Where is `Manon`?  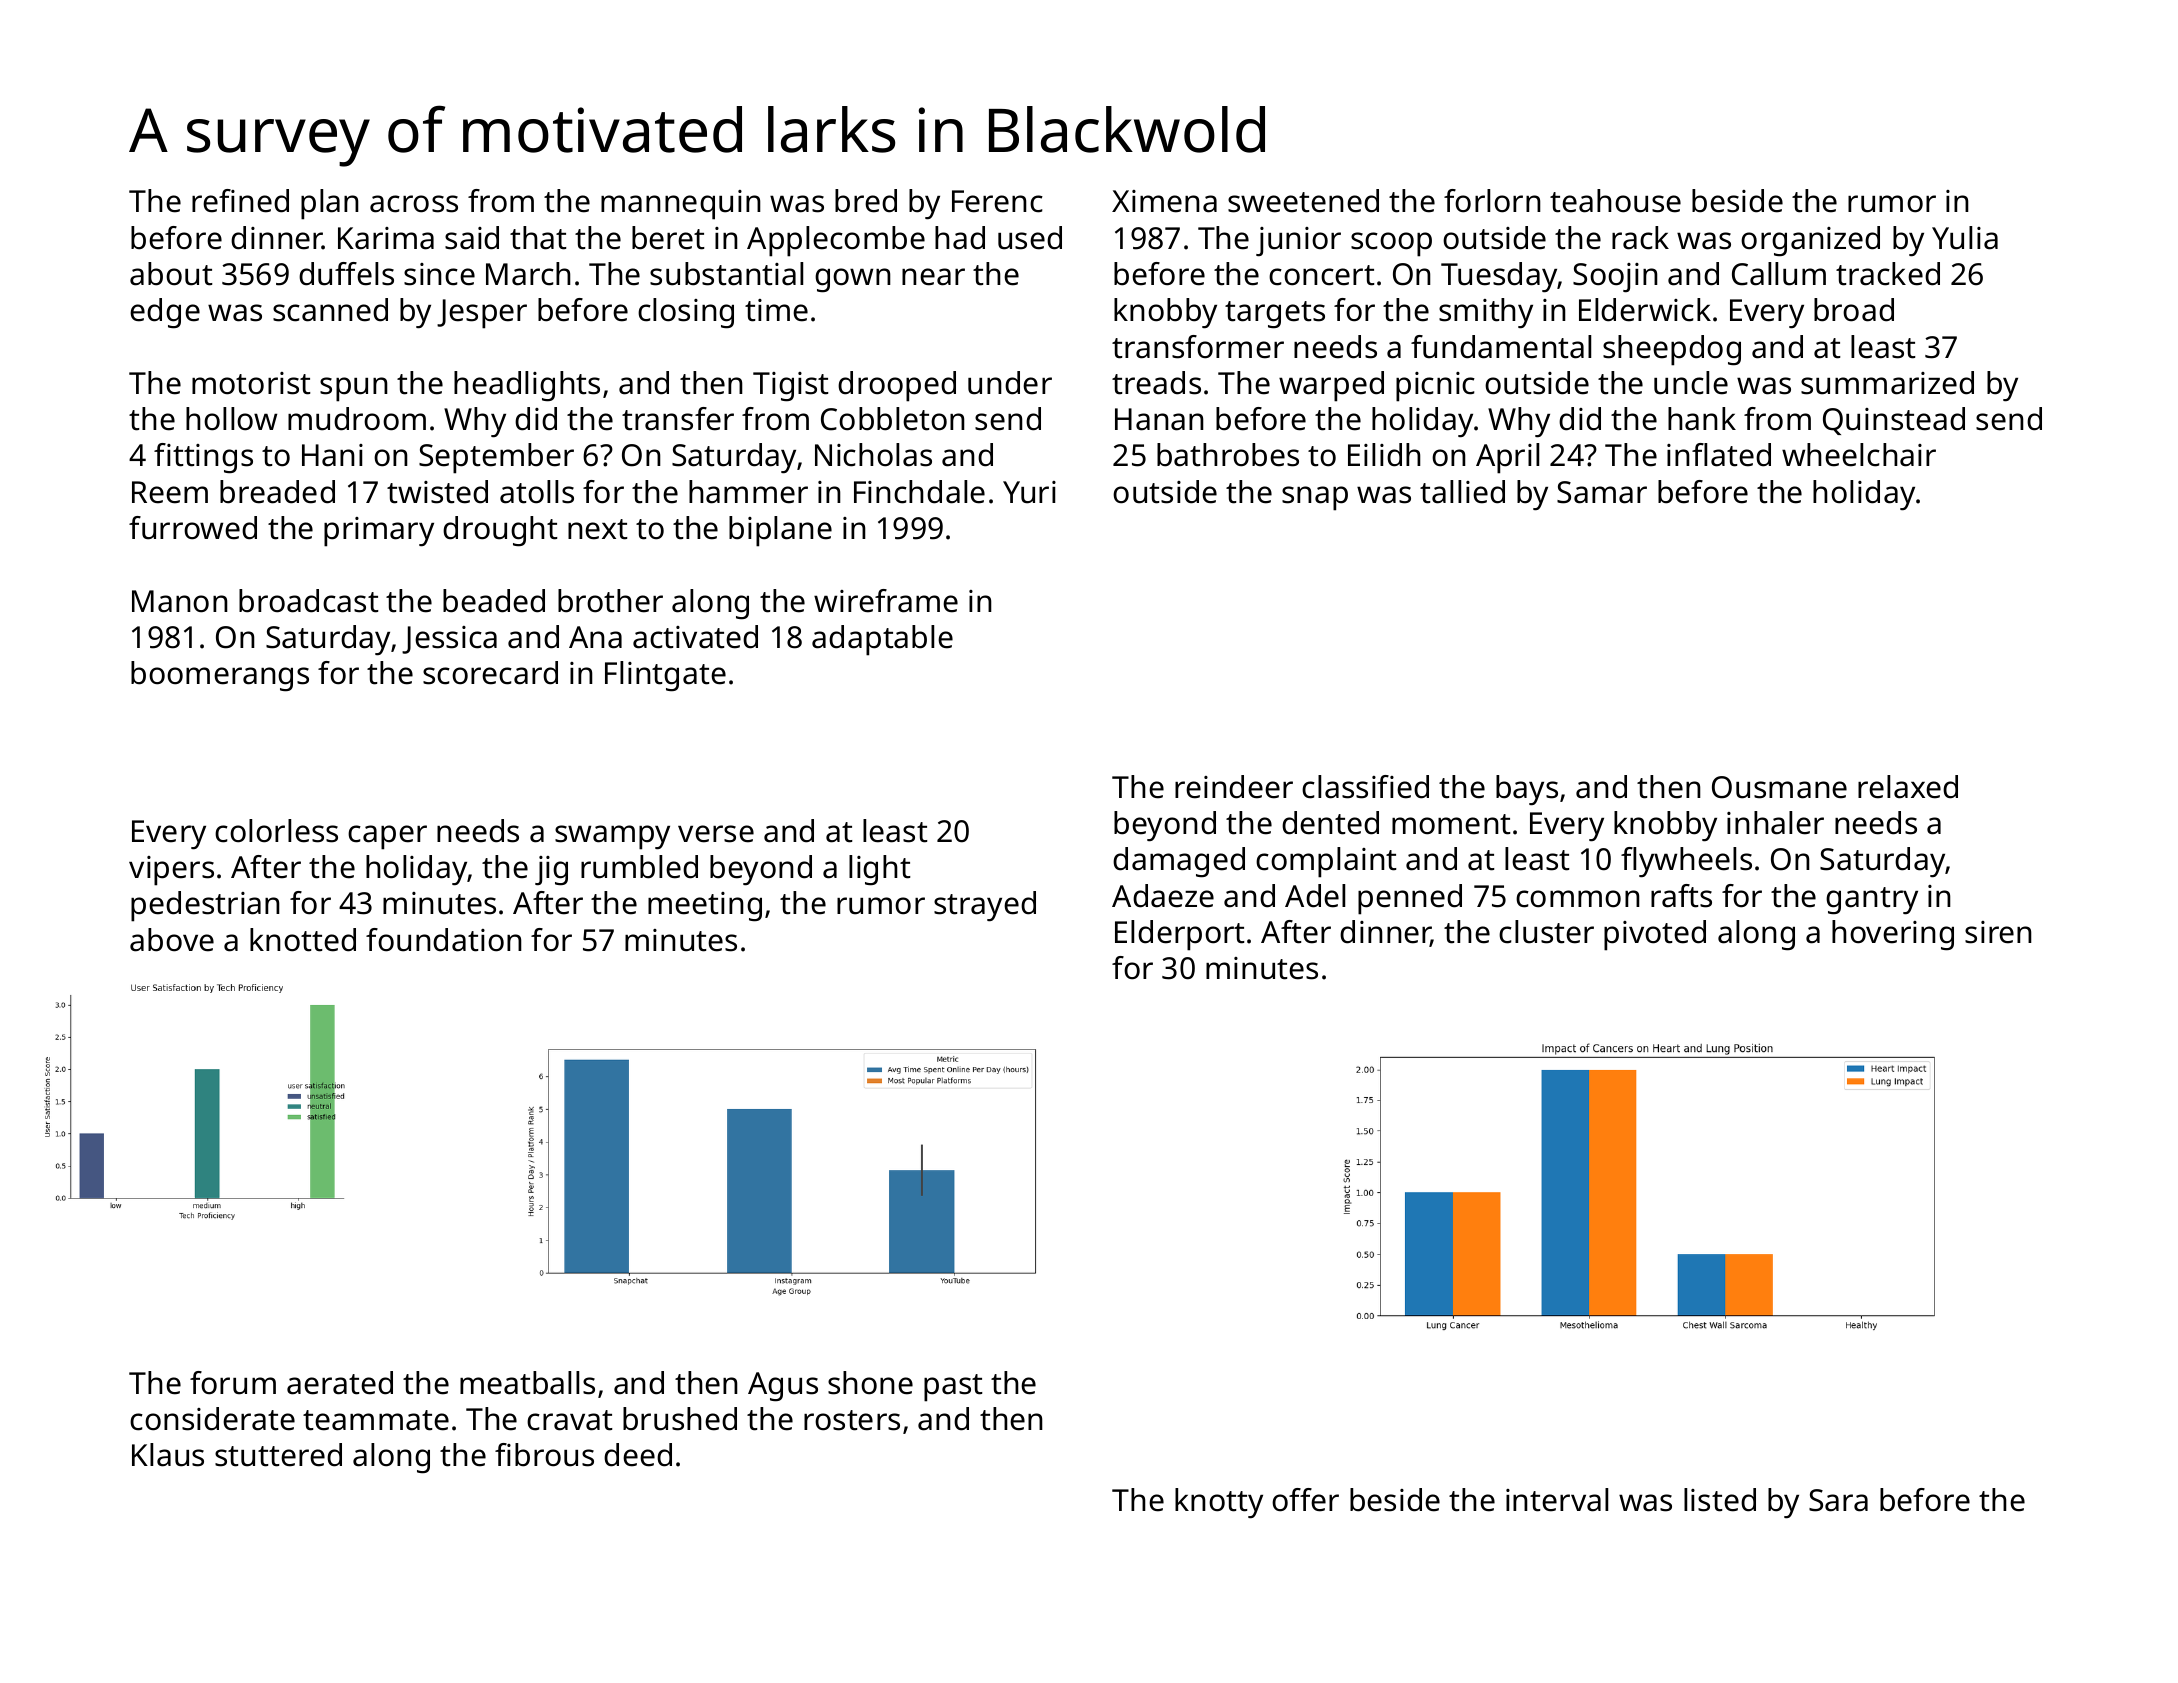 Manon is located at coordinates (180, 601).
